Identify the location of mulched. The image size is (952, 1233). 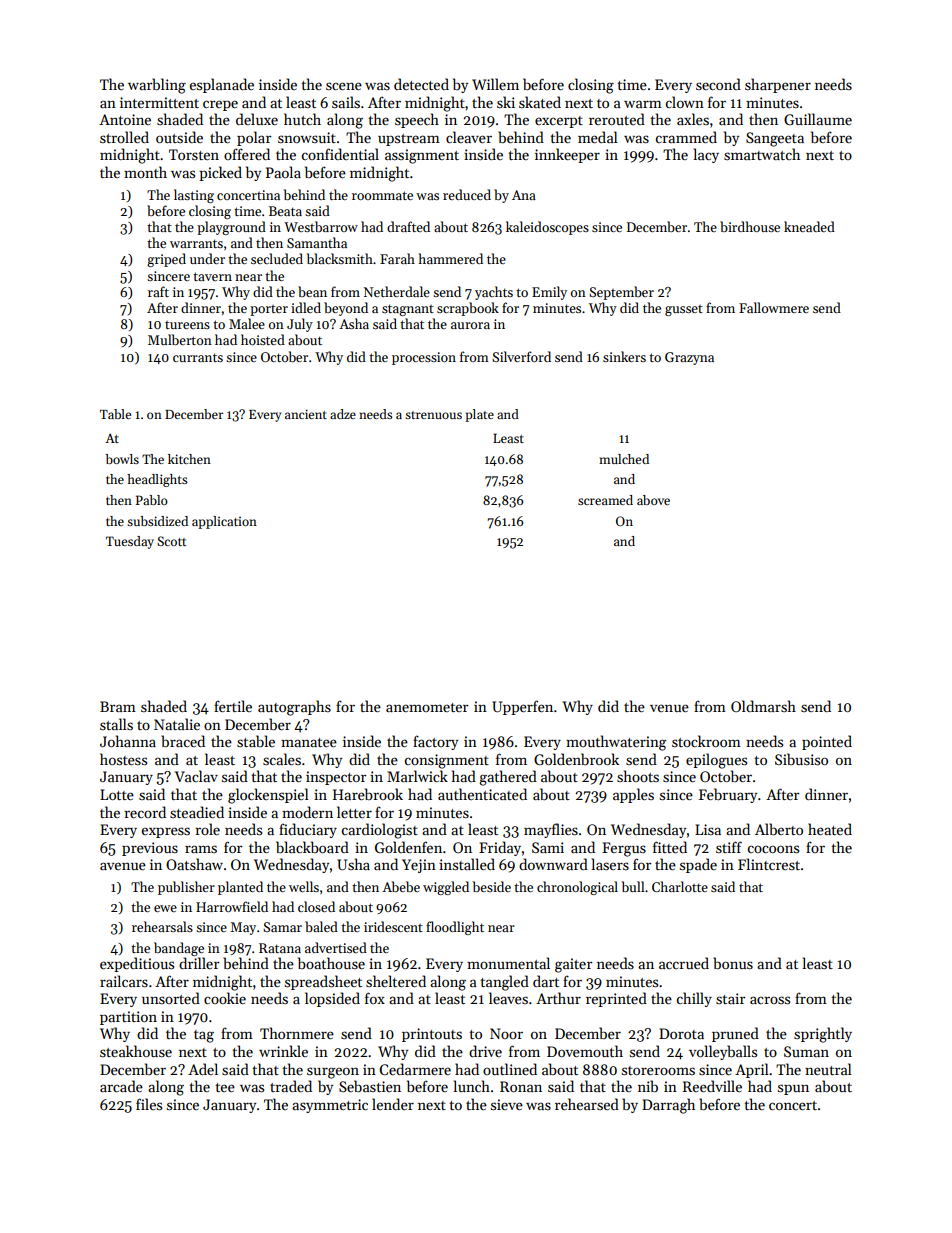
(624, 459).
